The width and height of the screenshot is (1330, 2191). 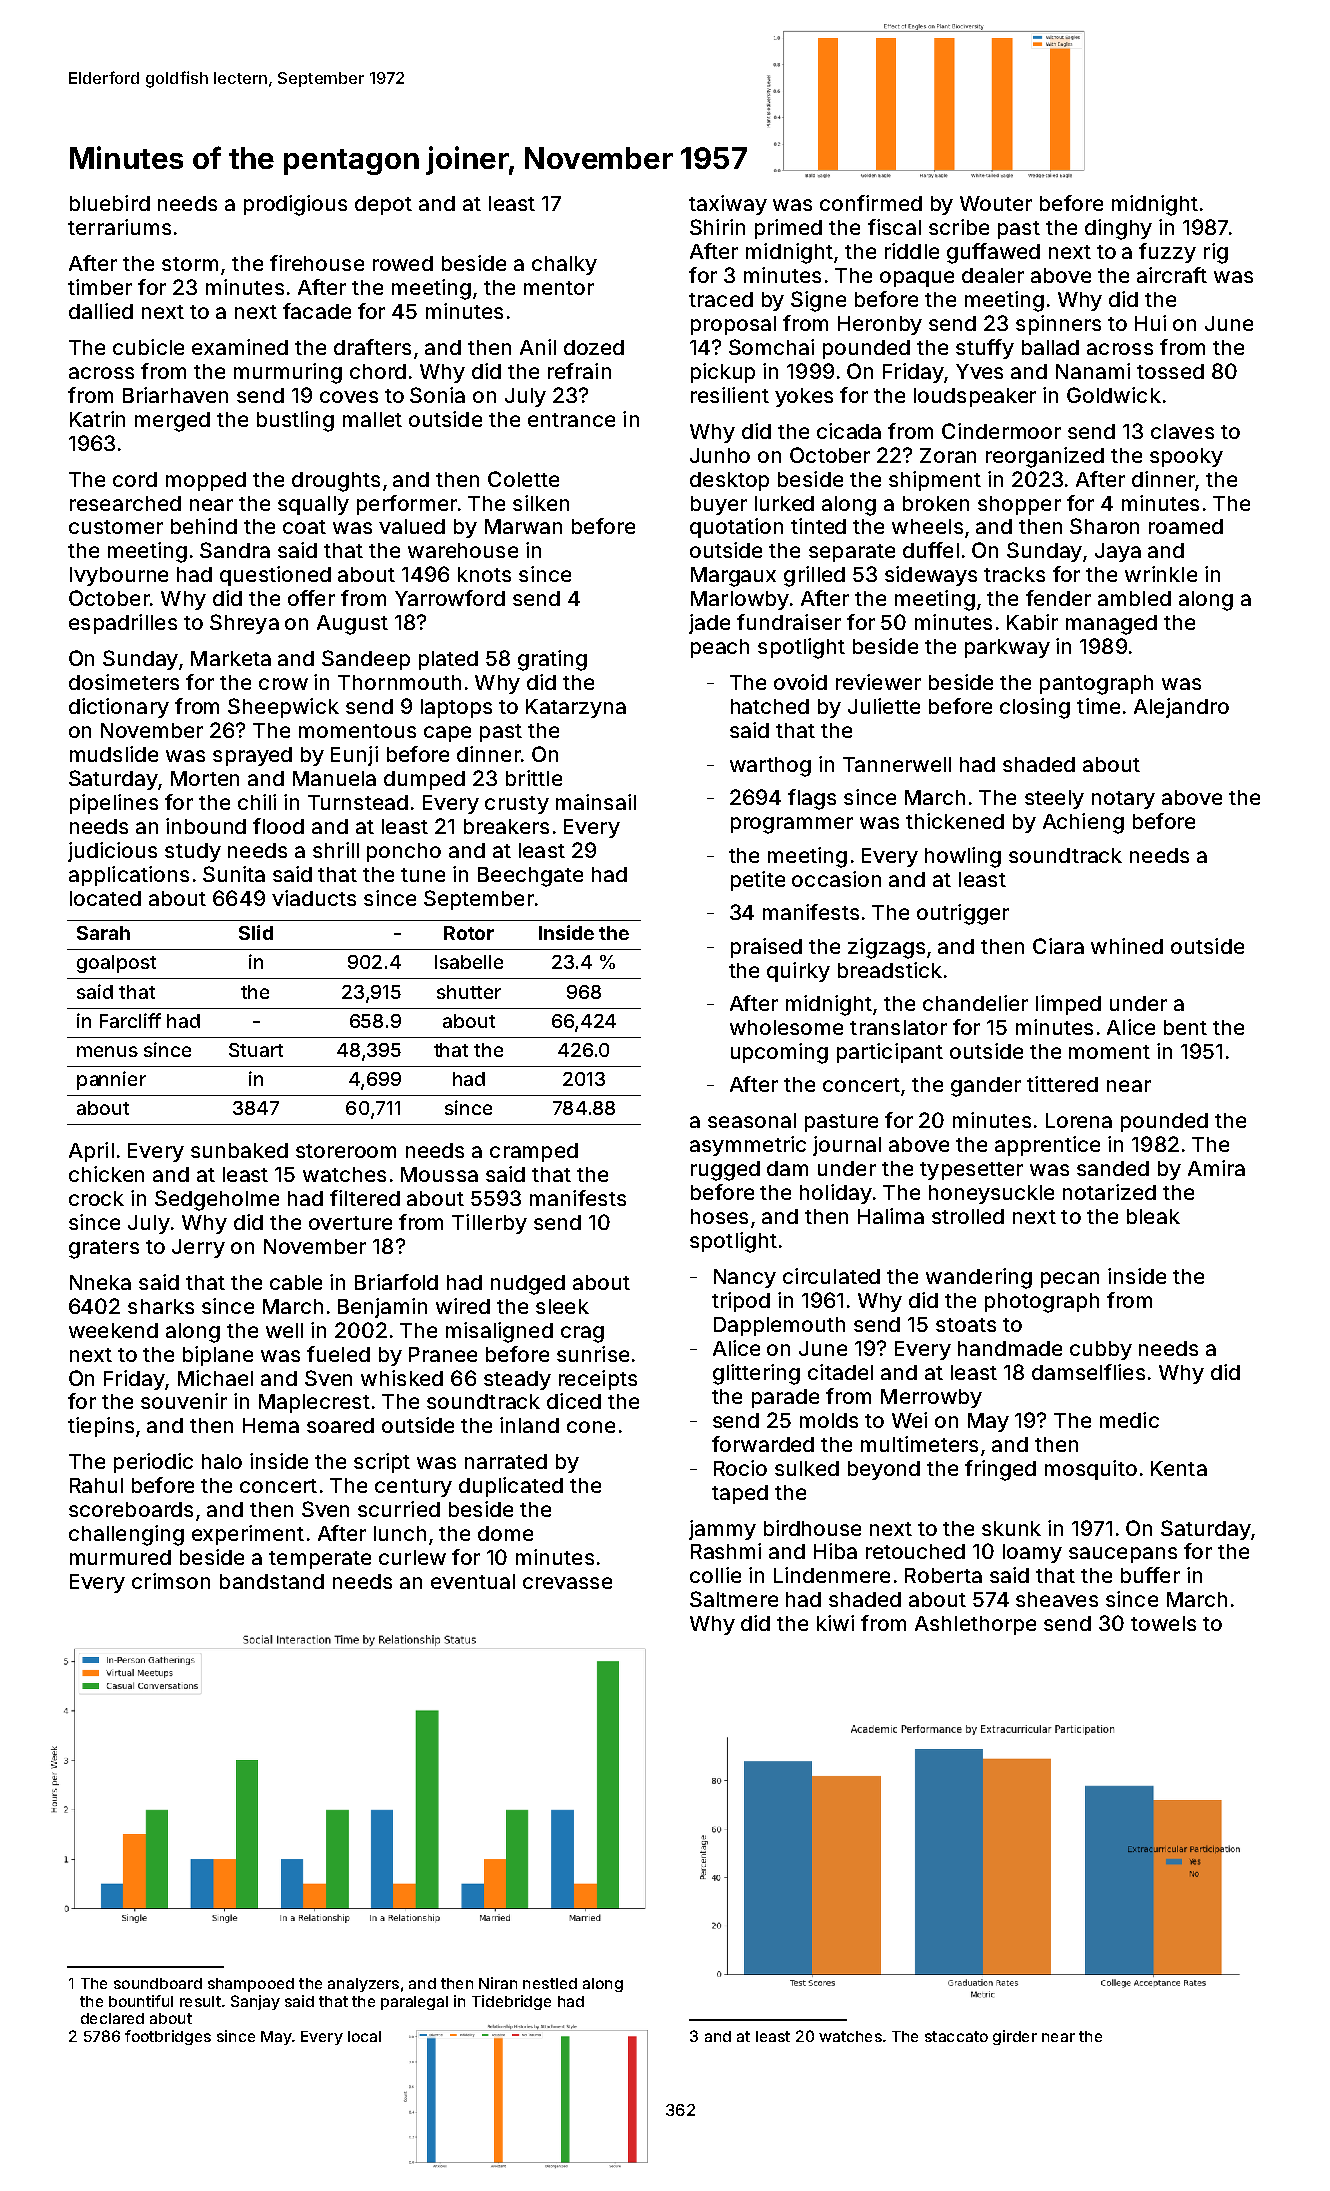 I want to click on crimson, so click(x=171, y=1581).
